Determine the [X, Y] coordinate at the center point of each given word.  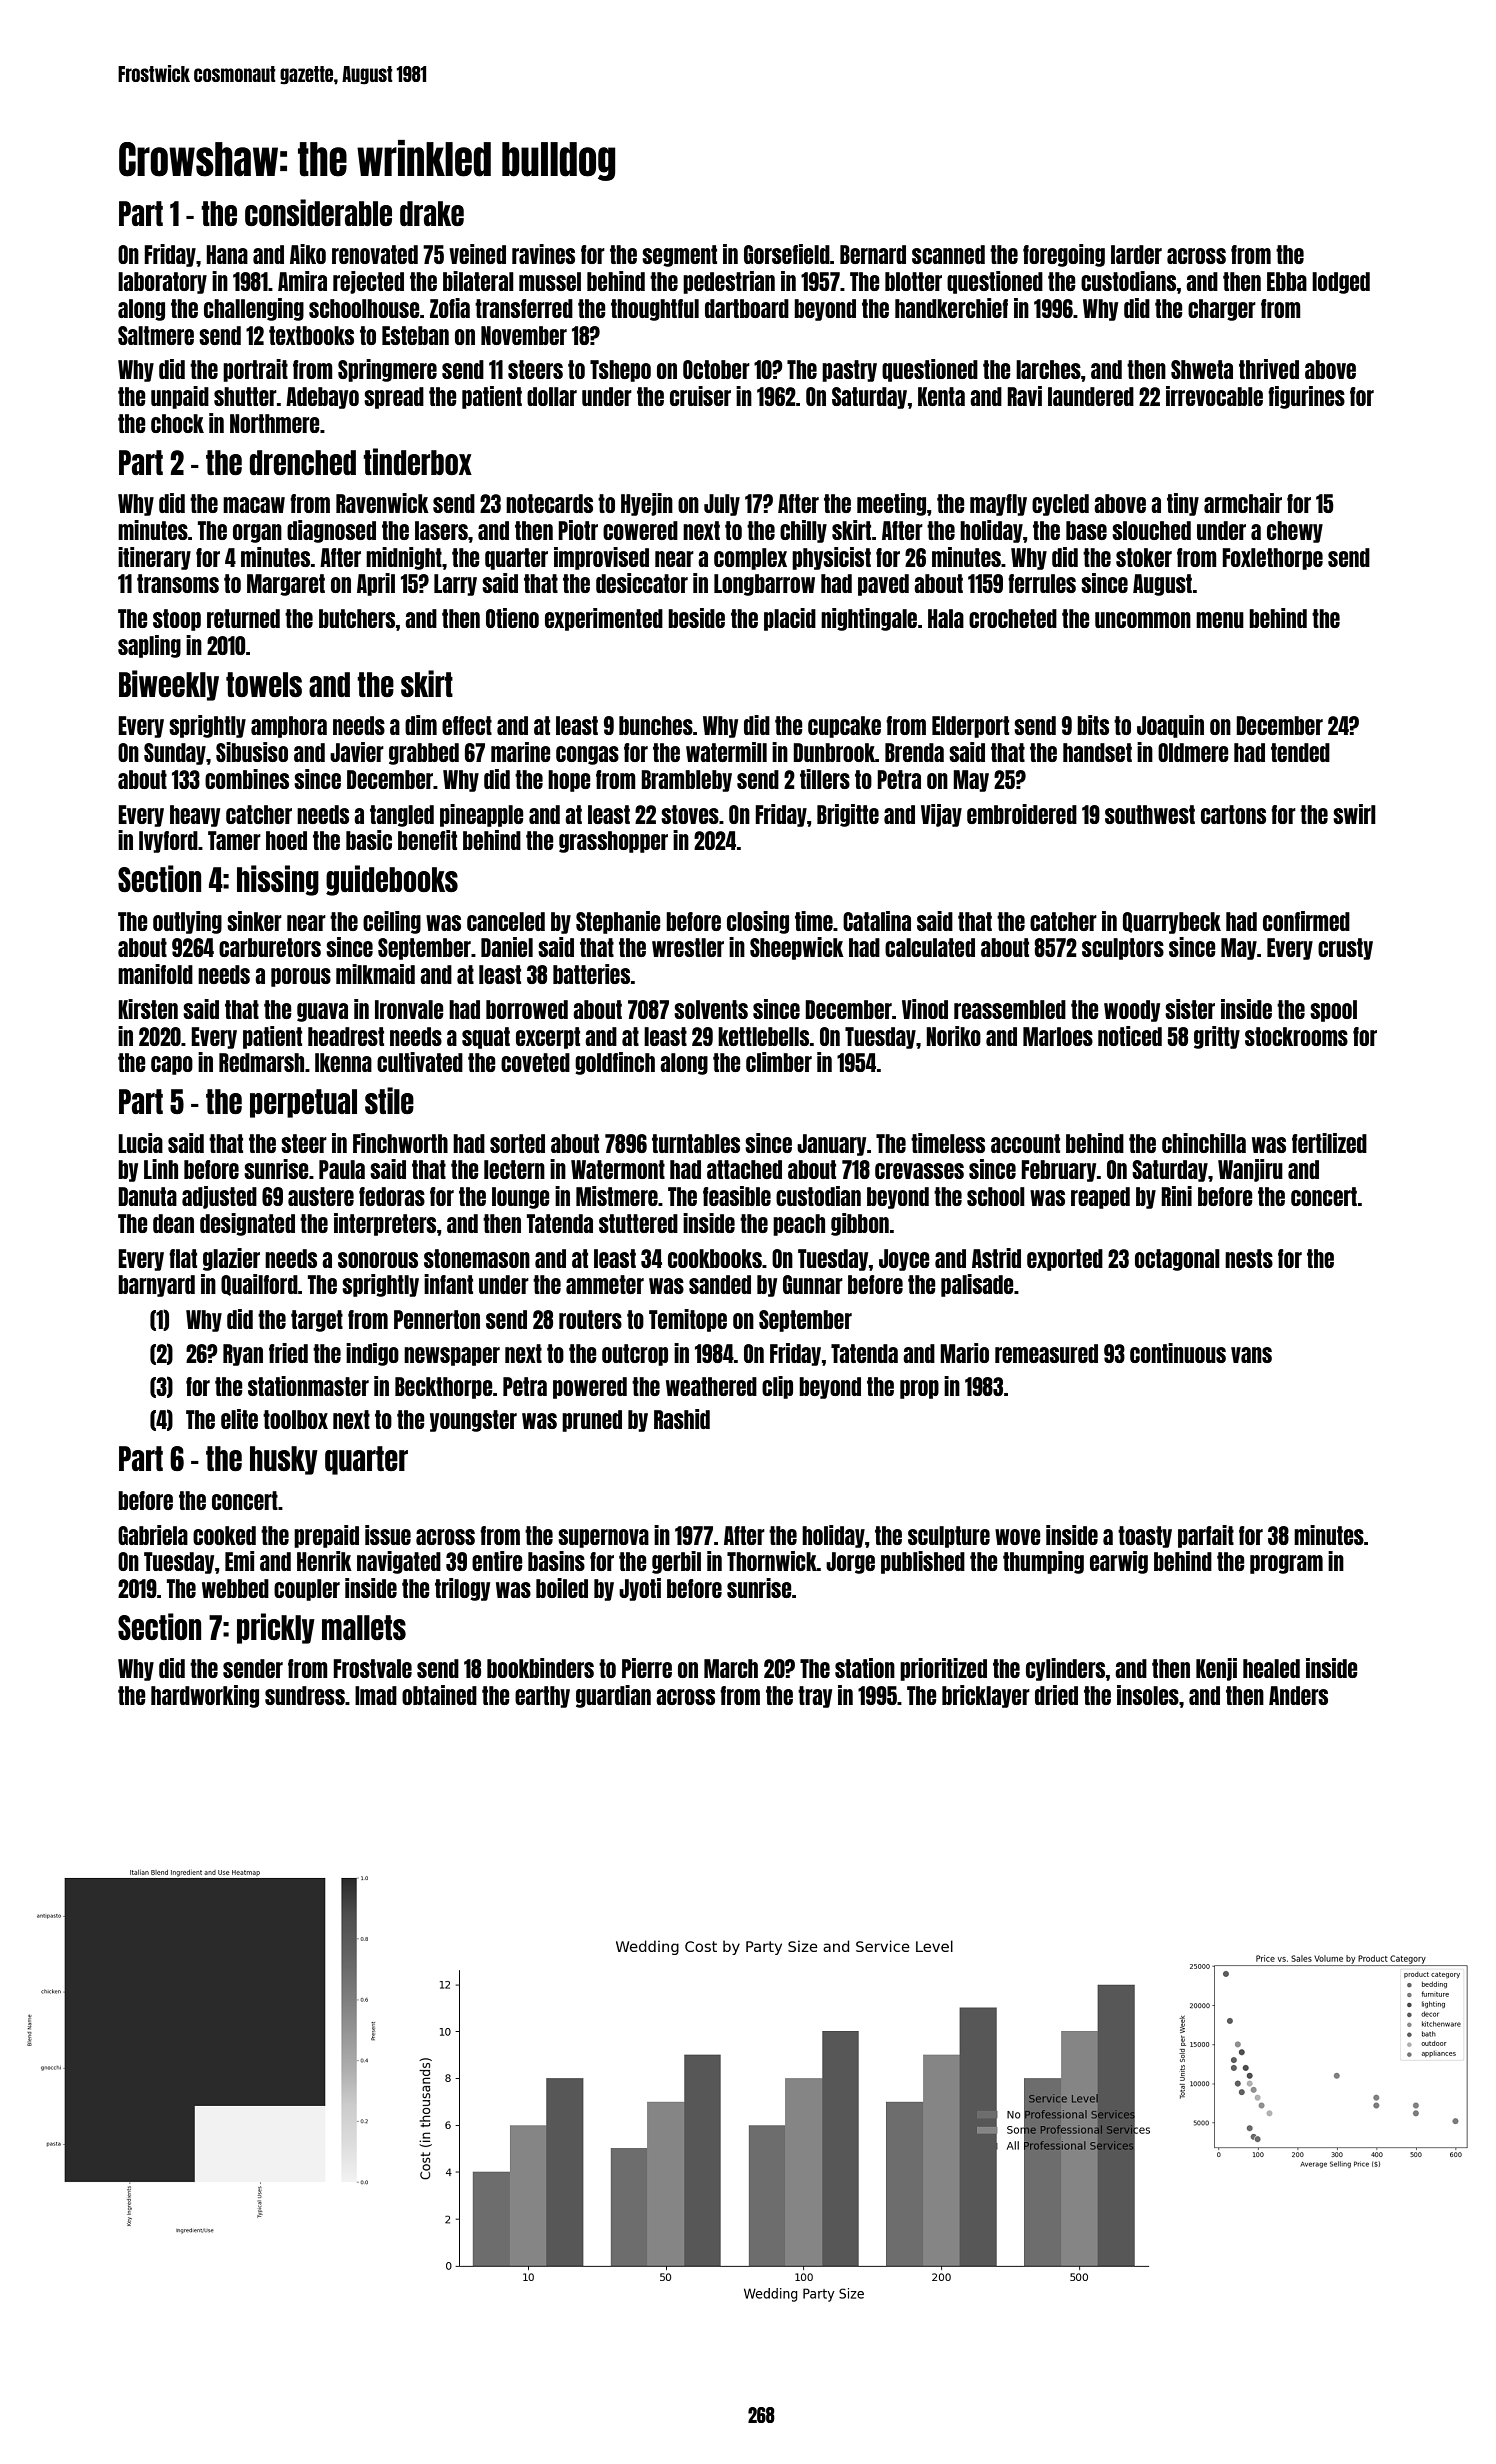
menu [1220, 620]
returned [243, 618]
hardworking [205, 1696]
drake [432, 213]
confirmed [1306, 921]
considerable [318, 212]
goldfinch [615, 1063]
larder [1136, 254]
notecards [549, 503]
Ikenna [343, 1062]
